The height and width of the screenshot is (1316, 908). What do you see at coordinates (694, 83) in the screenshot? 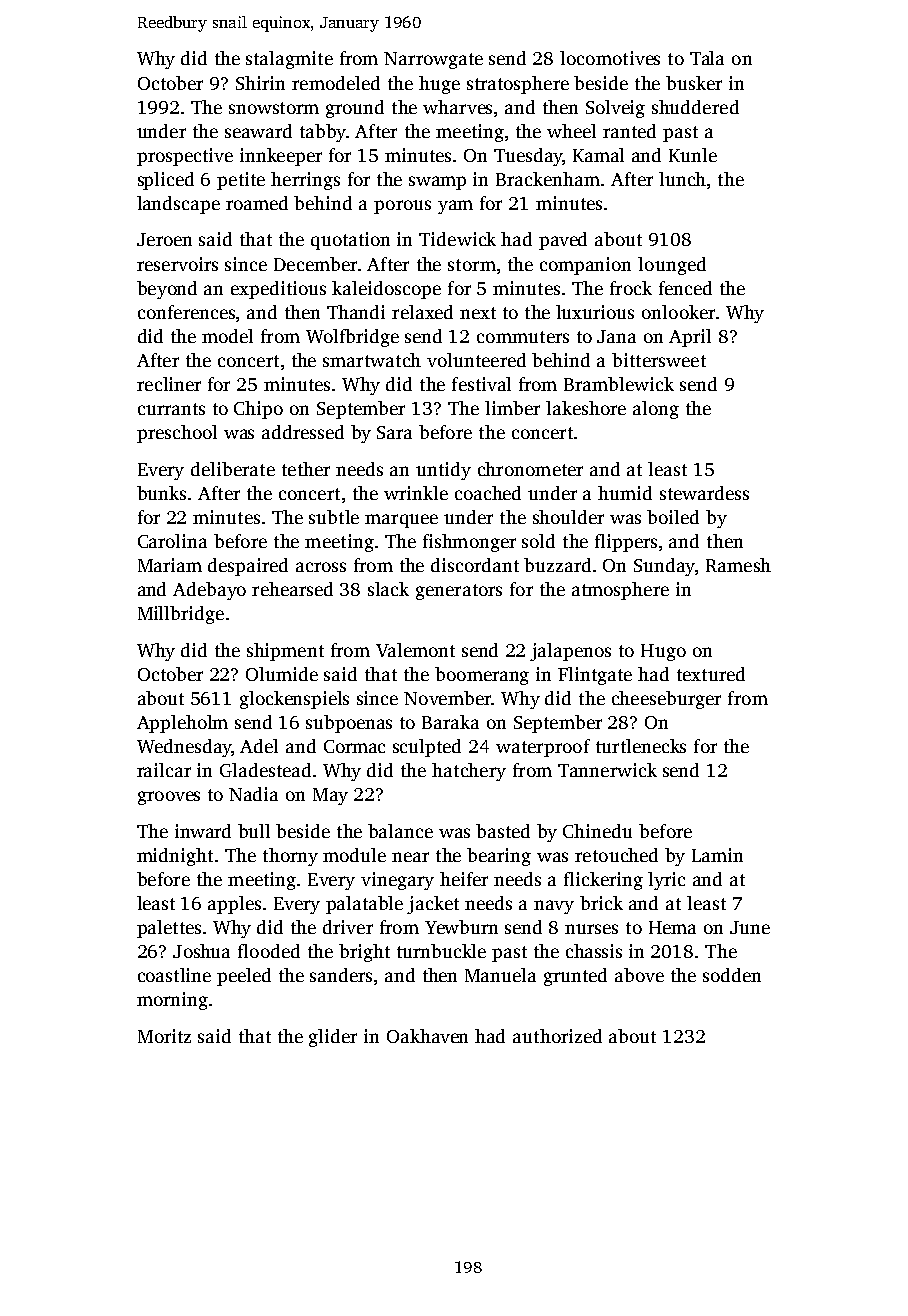
I see `busker` at bounding box center [694, 83].
